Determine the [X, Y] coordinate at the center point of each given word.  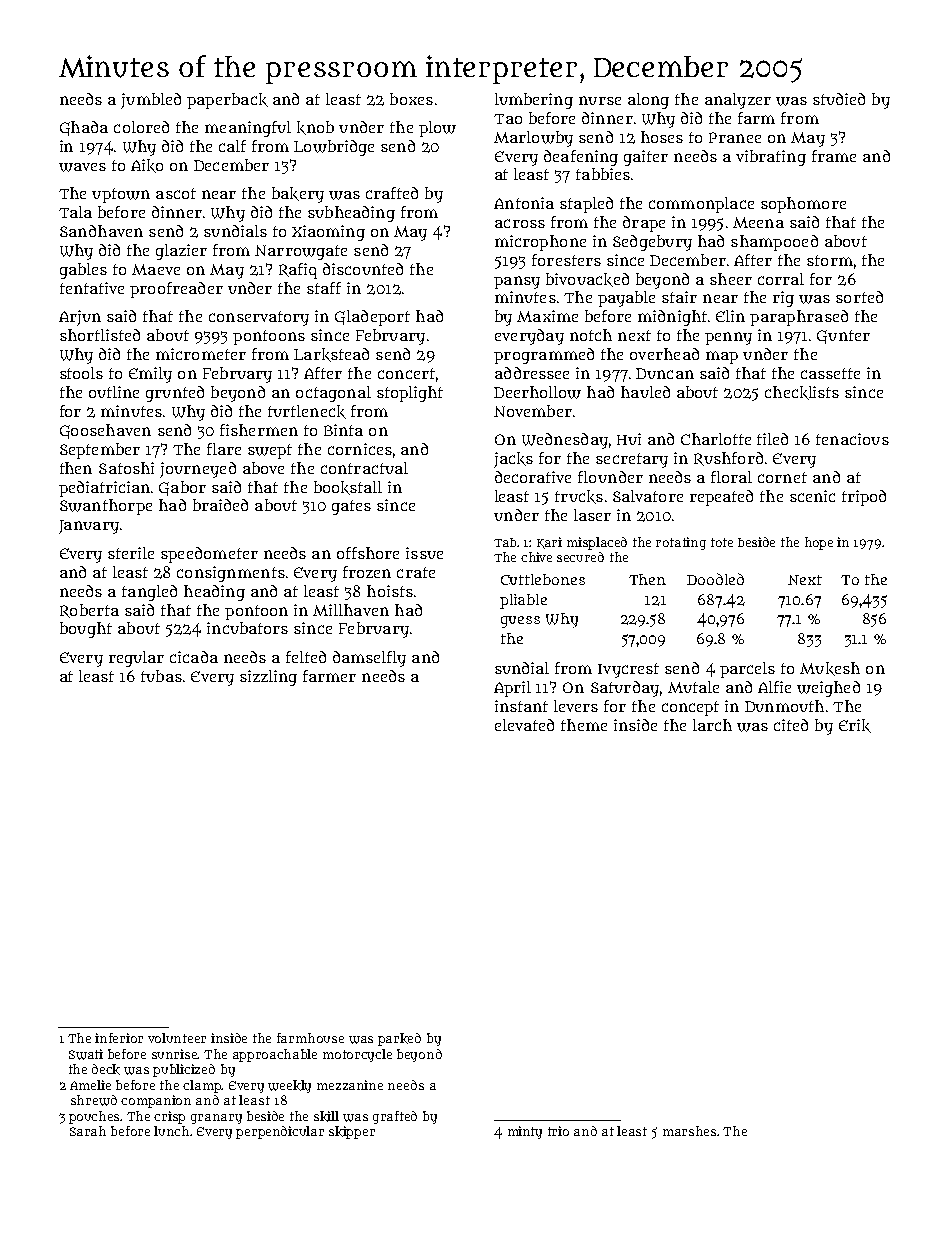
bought [86, 630]
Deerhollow [537, 392]
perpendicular [280, 1132]
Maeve [156, 269]
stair [679, 297]
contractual [364, 468]
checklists [802, 393]
